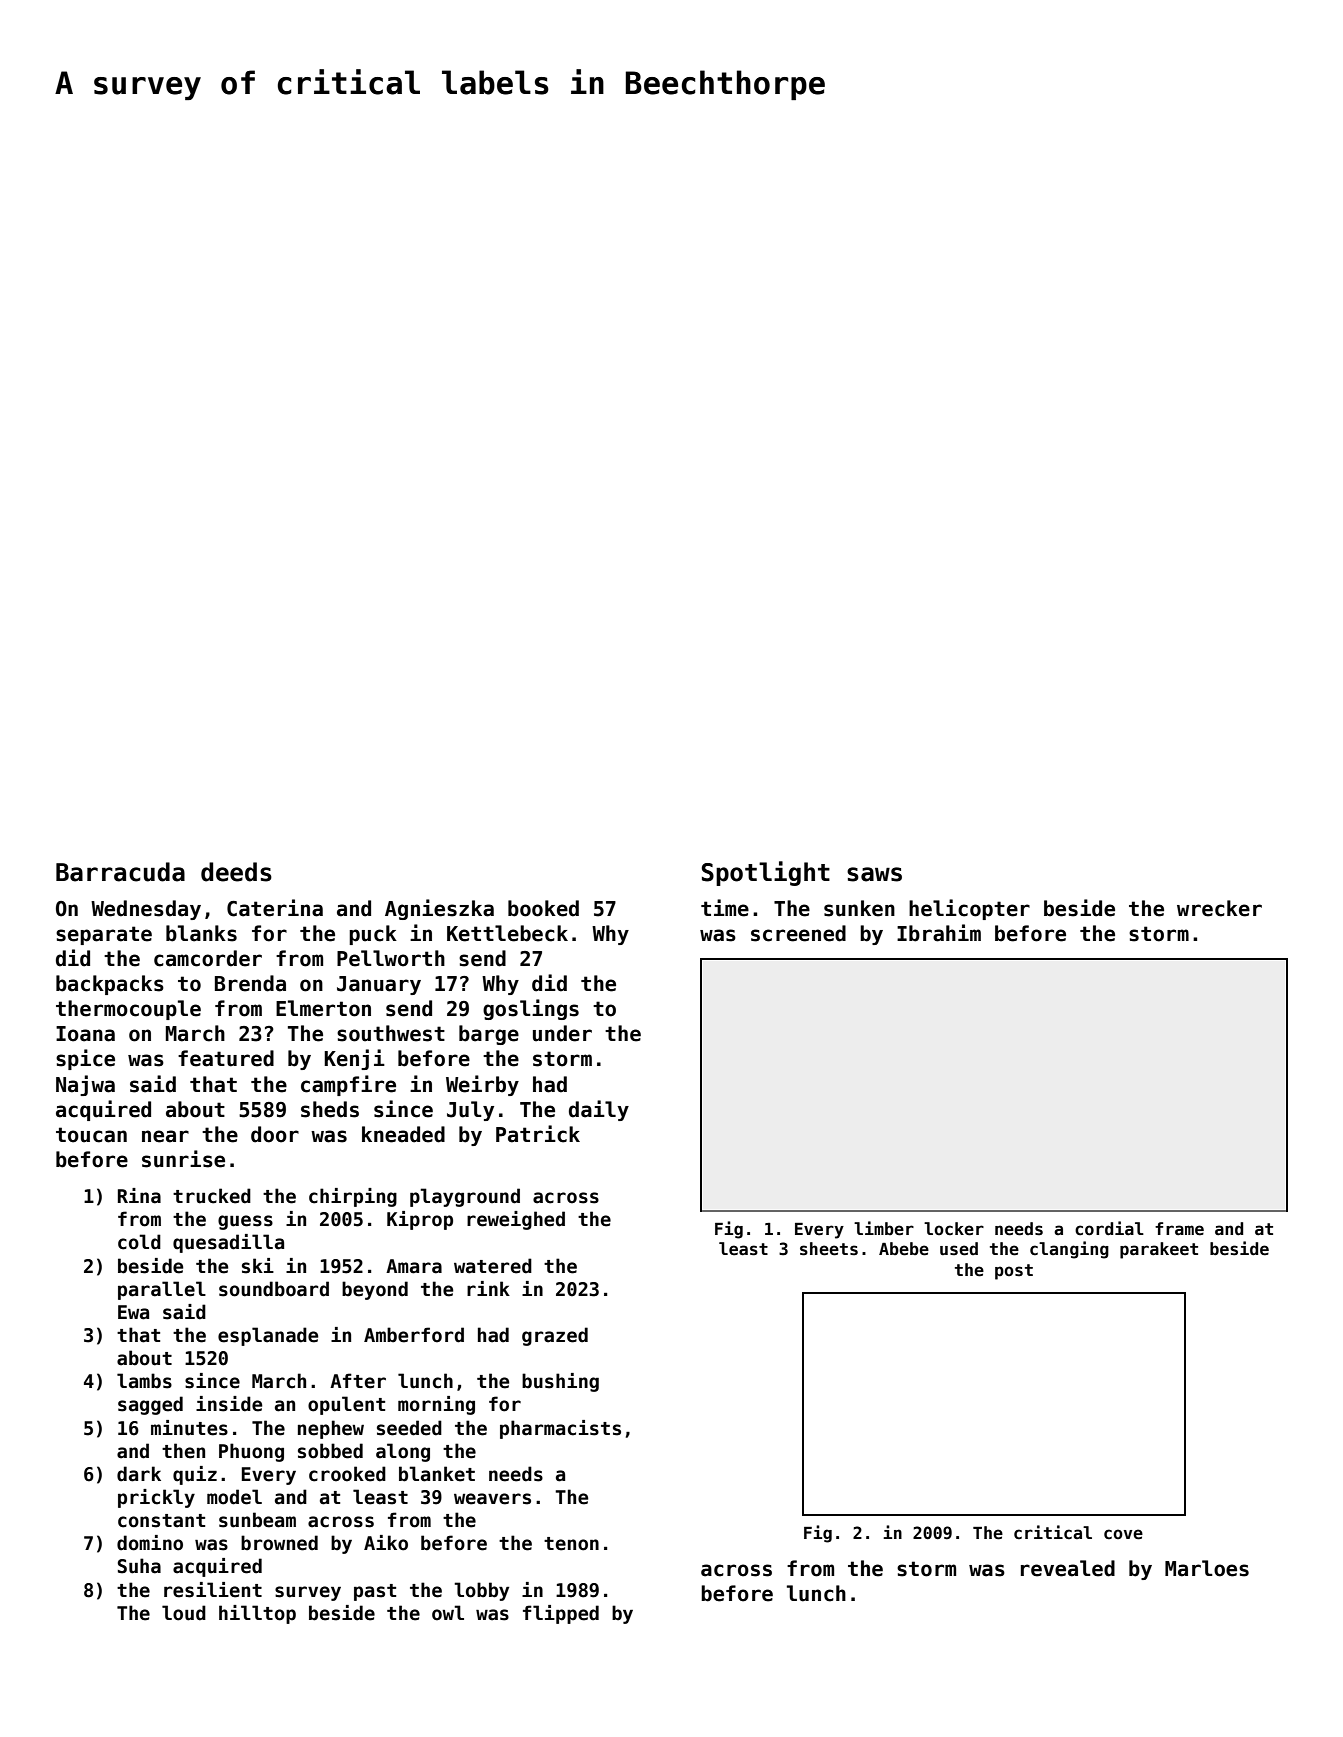 Image resolution: width=1343 pixels, height=1737 pixels. What do you see at coordinates (208, 958) in the screenshot?
I see `camcorder` at bounding box center [208, 958].
